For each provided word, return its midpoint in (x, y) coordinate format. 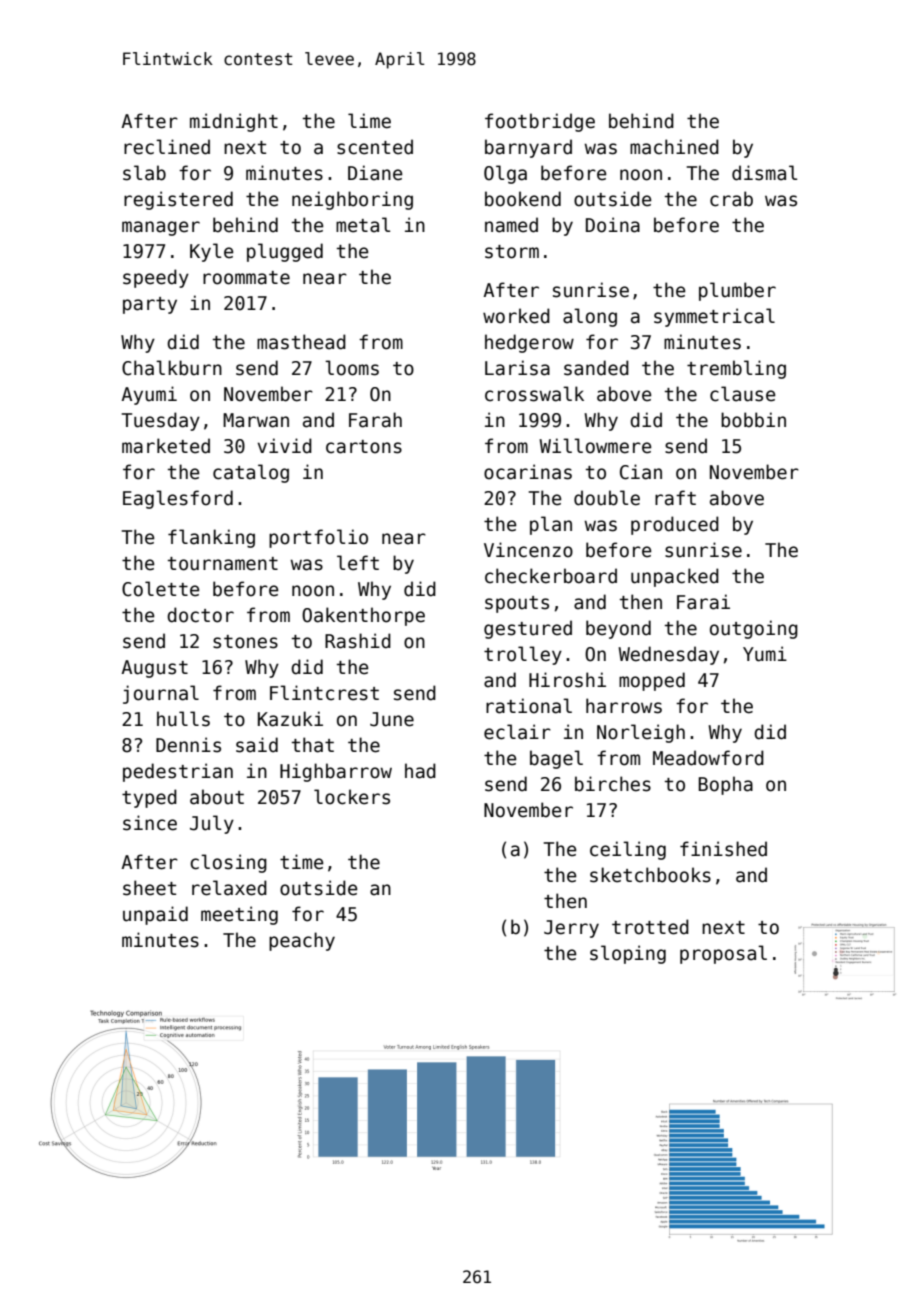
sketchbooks (650, 875)
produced (675, 525)
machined (674, 147)
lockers (352, 797)
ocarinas (528, 472)
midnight (234, 122)
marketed (166, 446)
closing (228, 863)
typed (149, 798)
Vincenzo (528, 550)
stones (245, 642)
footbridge (540, 122)
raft (675, 498)
